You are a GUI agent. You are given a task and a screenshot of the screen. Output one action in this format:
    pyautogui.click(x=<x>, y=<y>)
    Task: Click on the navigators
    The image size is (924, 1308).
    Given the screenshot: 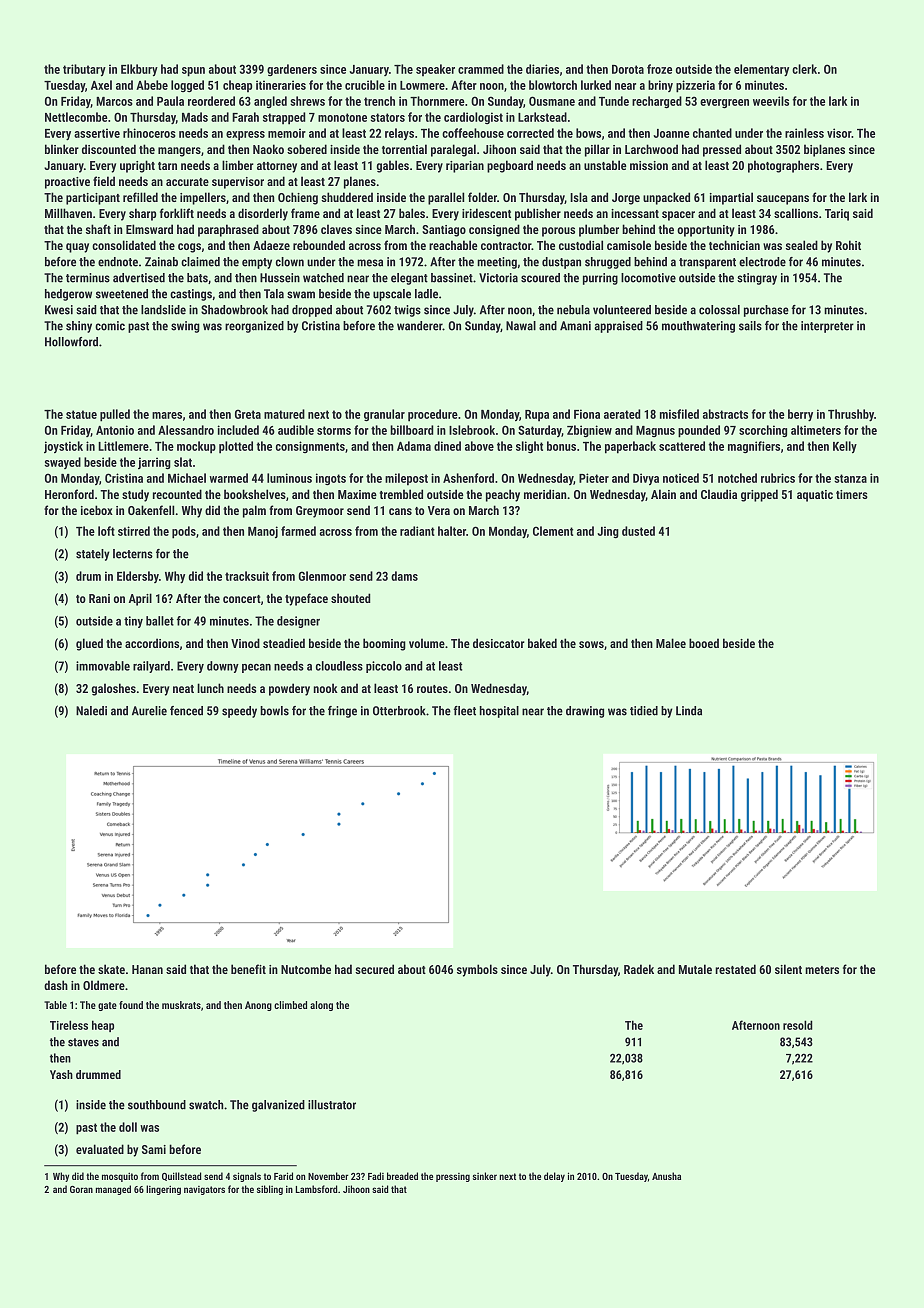 What is the action you would take?
    pyautogui.click(x=204, y=1190)
